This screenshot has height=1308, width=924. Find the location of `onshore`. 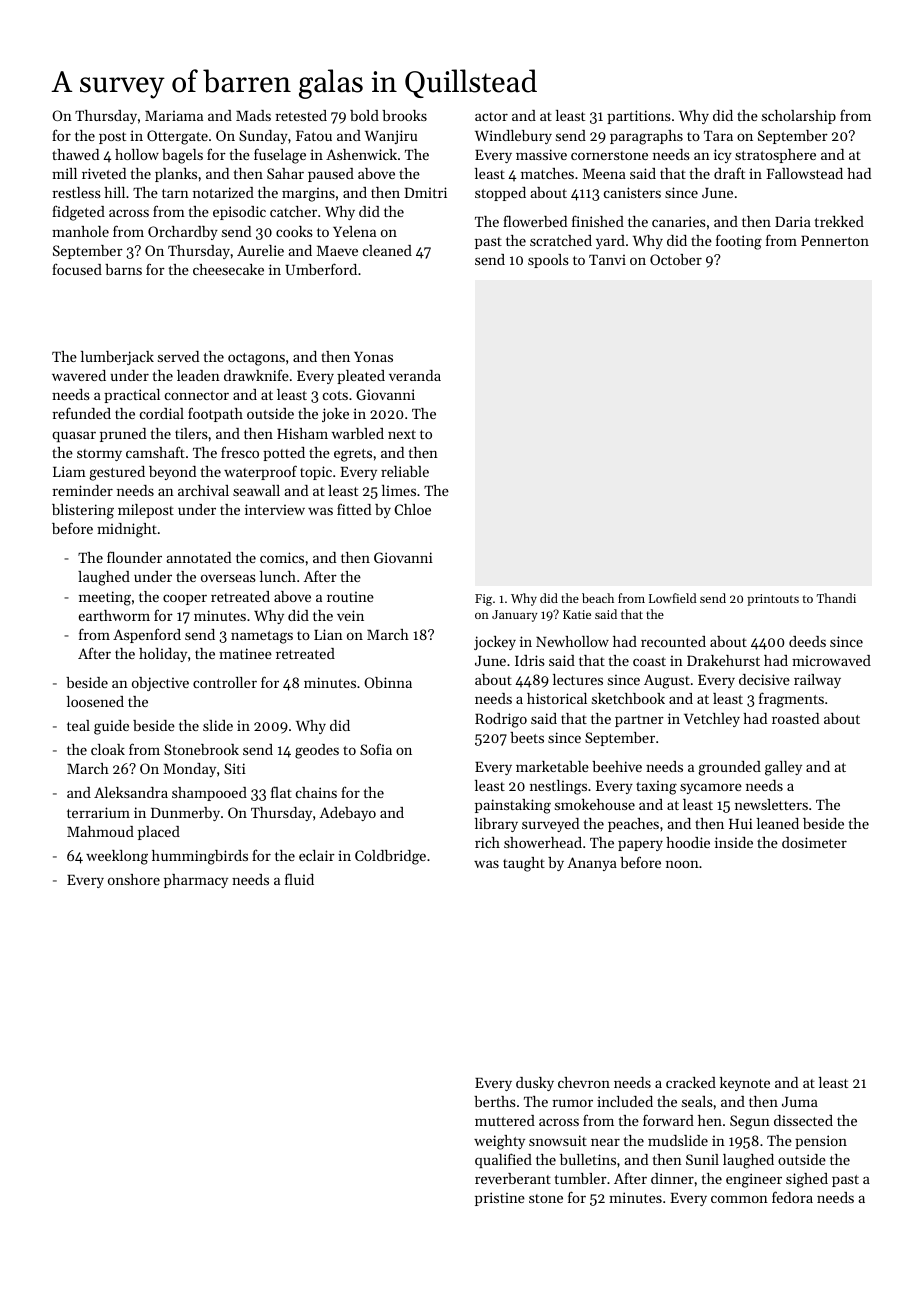

onshore is located at coordinates (134, 879).
